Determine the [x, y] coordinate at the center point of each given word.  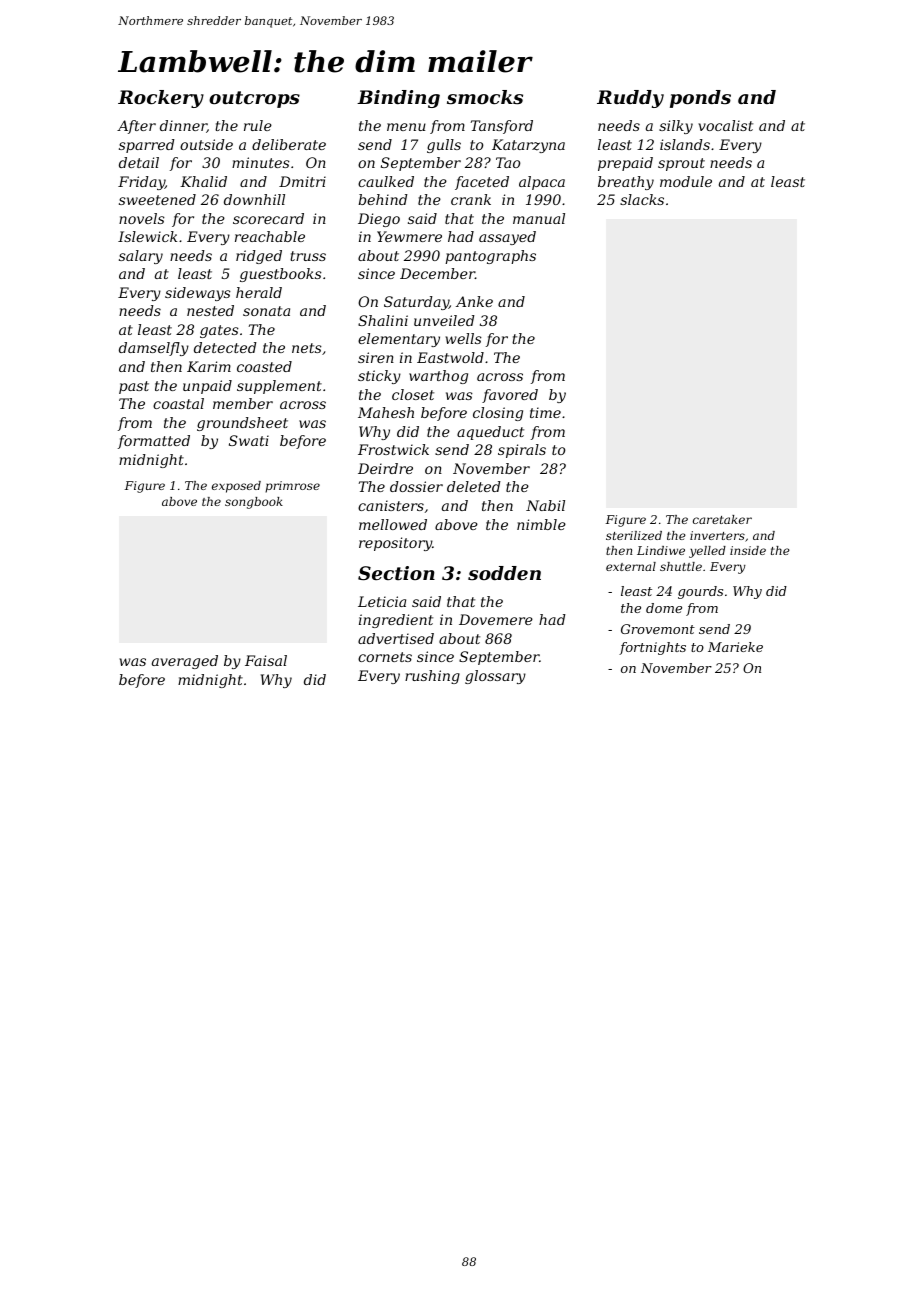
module [686, 181]
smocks [485, 97]
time [545, 412]
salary [141, 257]
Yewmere [409, 236]
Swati [249, 440]
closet [413, 394]
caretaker [722, 519]
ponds [700, 99]
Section [396, 573]
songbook [254, 503]
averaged [185, 662]
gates [219, 331]
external [631, 566]
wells [463, 338]
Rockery [161, 99]
